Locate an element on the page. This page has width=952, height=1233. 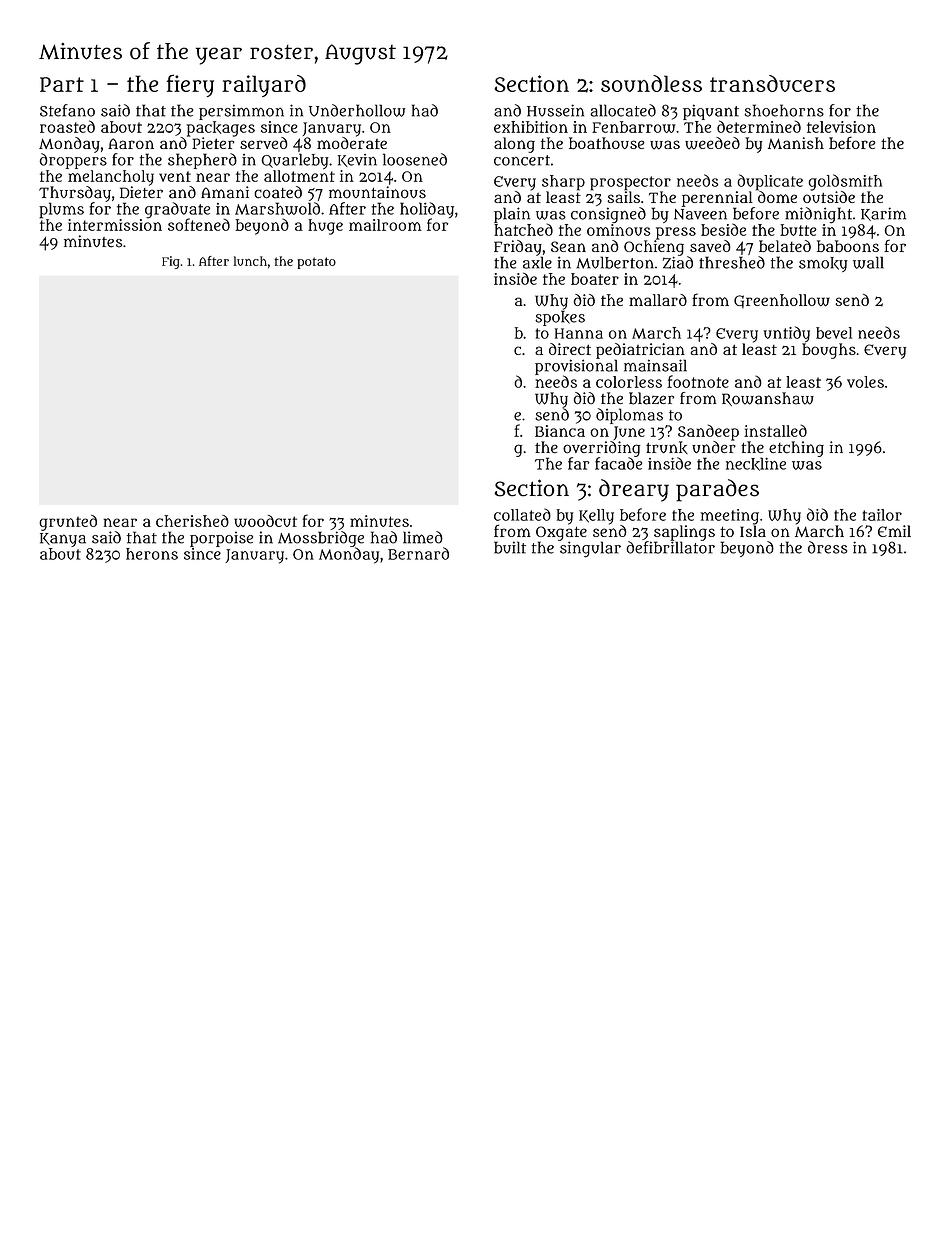
Aaron is located at coordinates (131, 143).
